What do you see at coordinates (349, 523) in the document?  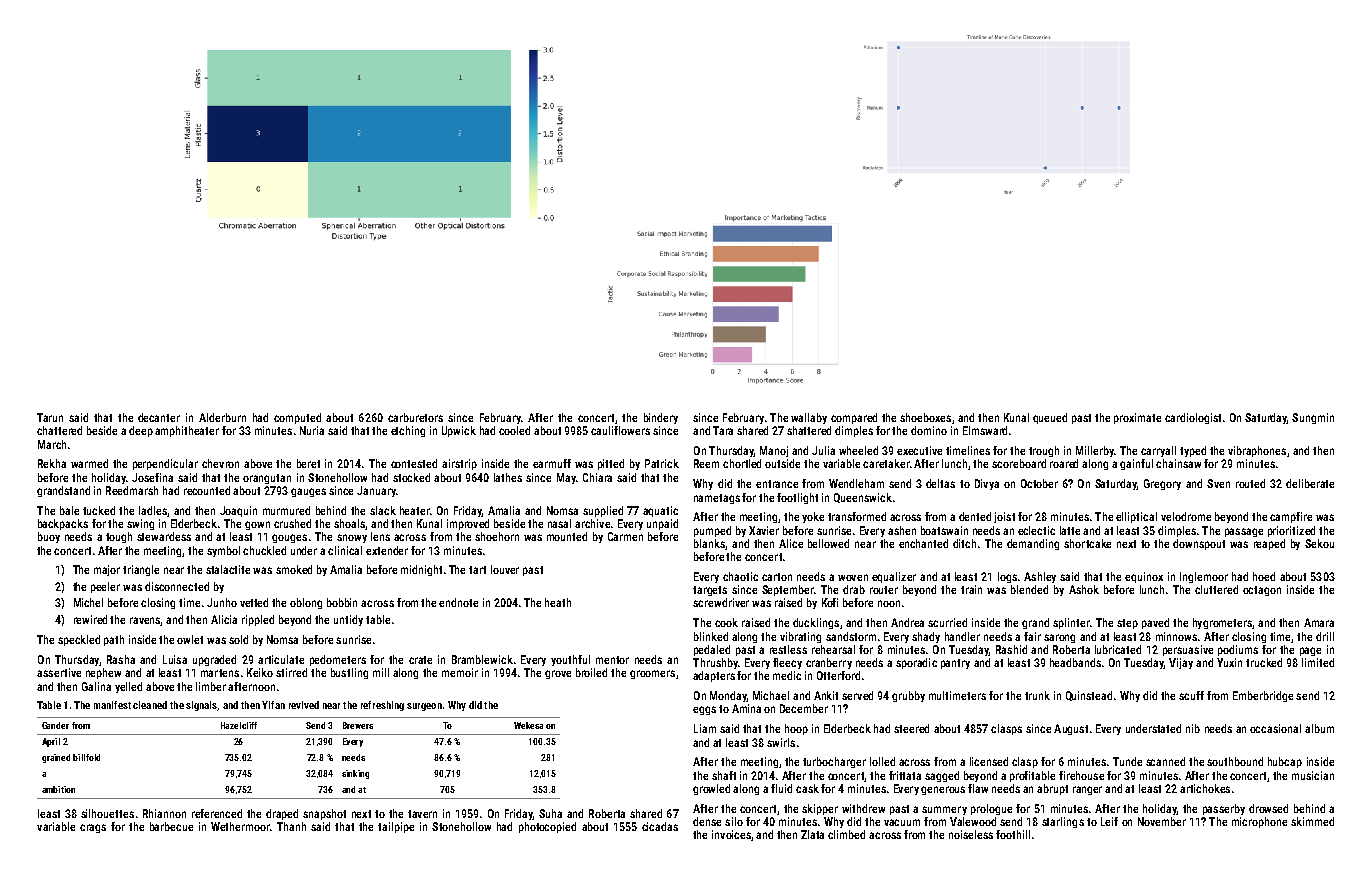 I see `shoals` at bounding box center [349, 523].
